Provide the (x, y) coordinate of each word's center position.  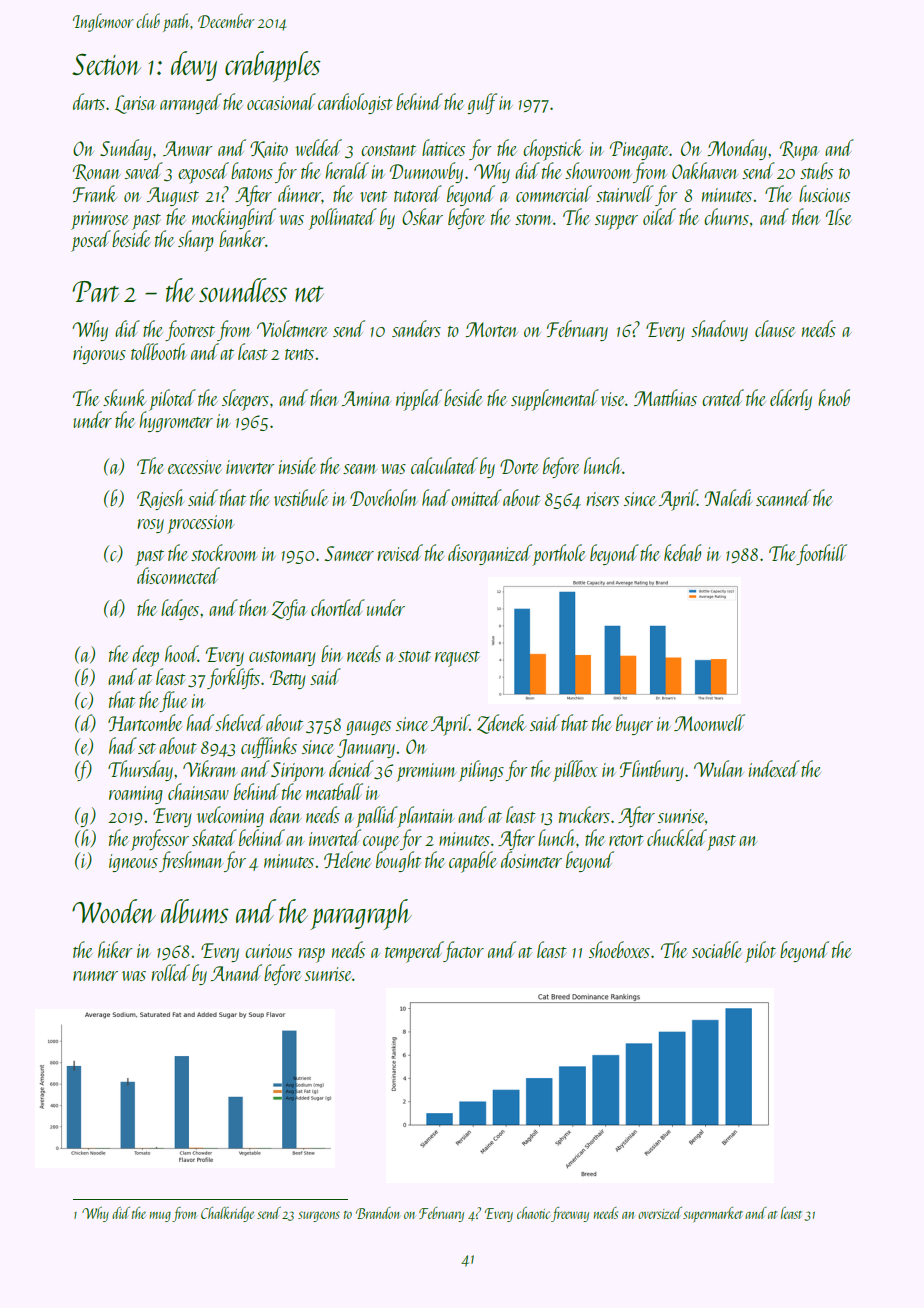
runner (95, 976)
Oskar (422, 216)
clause (775, 328)
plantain (426, 817)
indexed (774, 768)
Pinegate (639, 150)
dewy (194, 66)
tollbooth (159, 351)
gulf (482, 103)
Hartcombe (145, 722)
